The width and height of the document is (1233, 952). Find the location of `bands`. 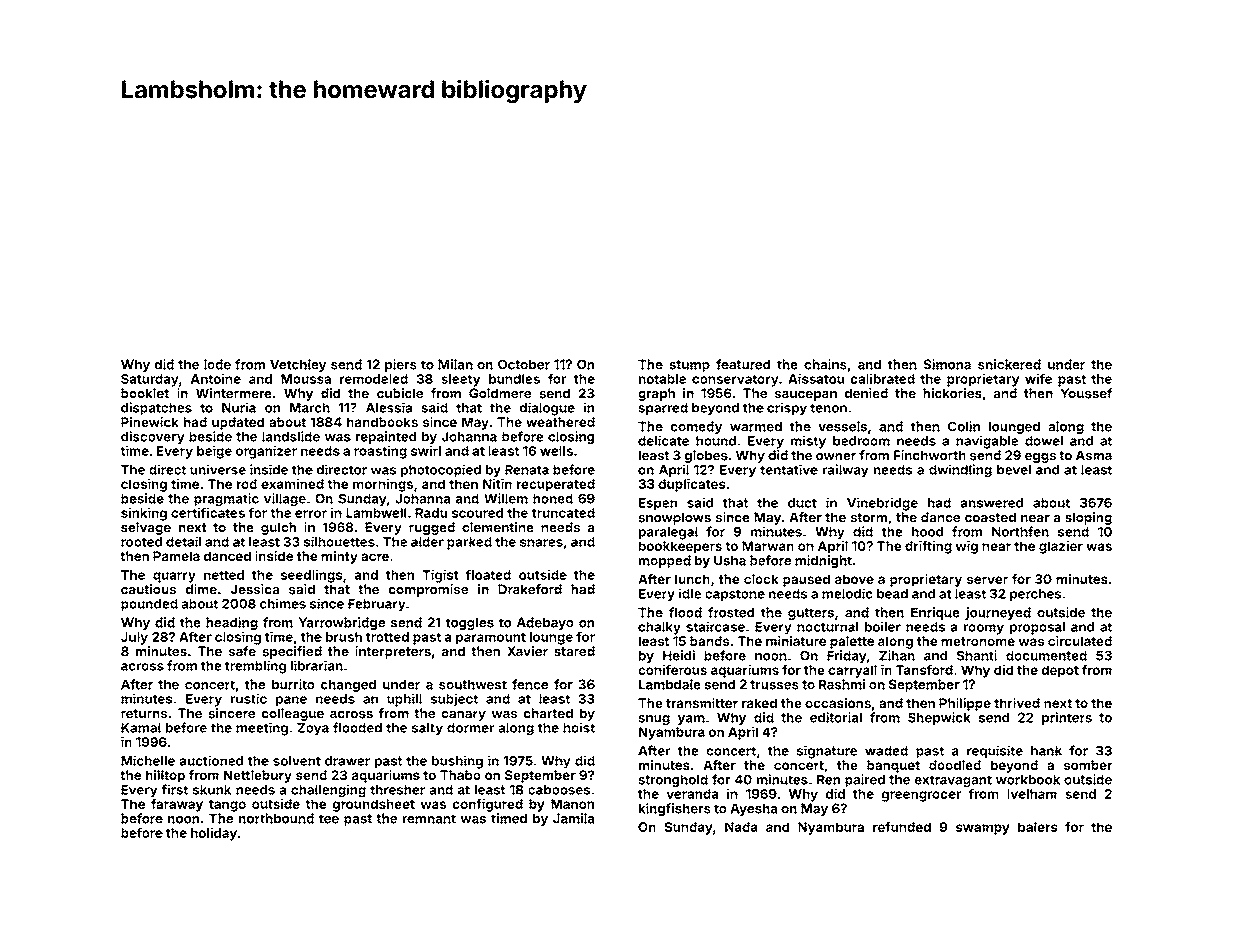

bands is located at coordinates (709, 641).
